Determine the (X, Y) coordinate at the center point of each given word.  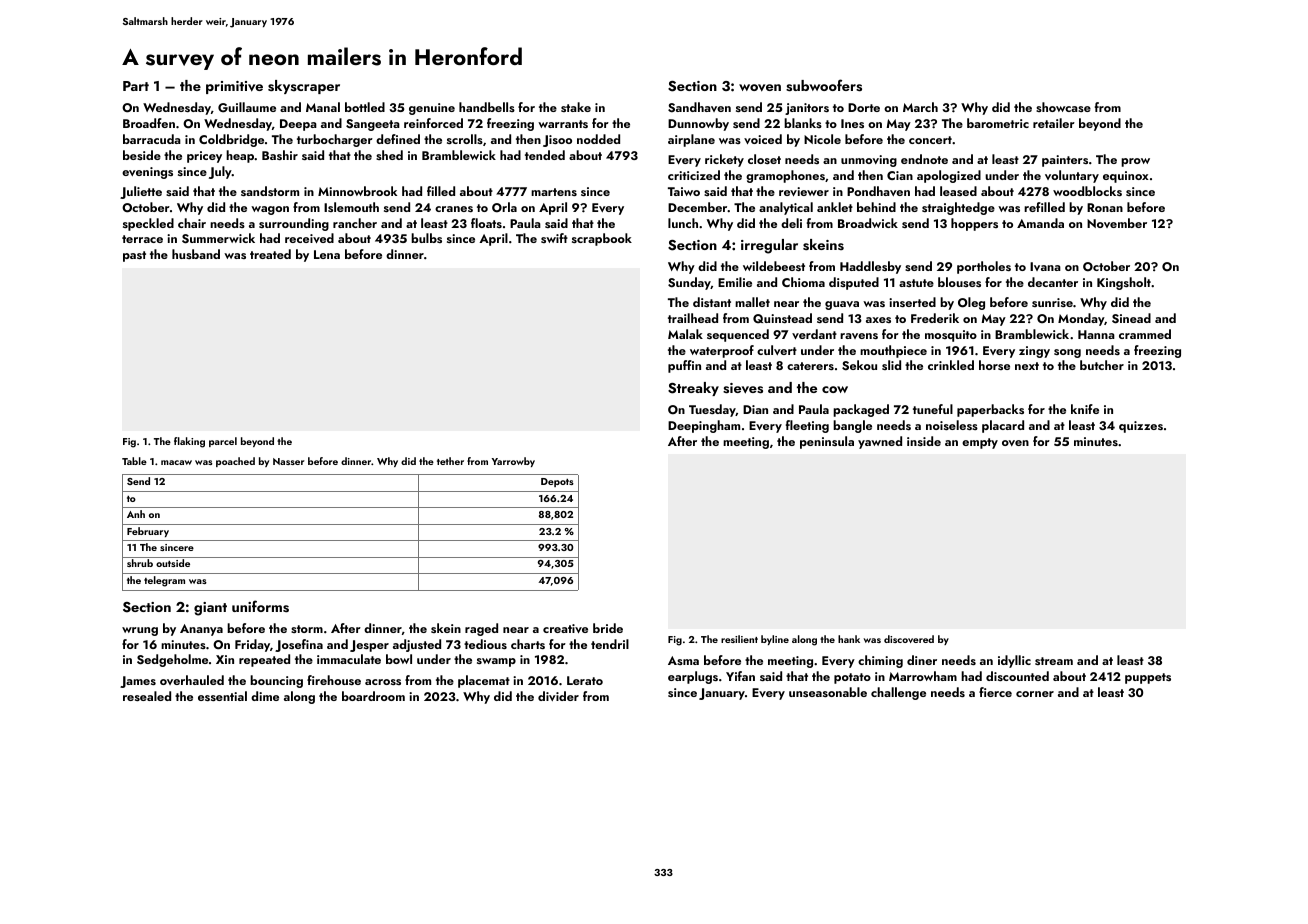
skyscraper (304, 87)
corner (1035, 694)
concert (930, 140)
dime (265, 696)
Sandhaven (699, 107)
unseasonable (828, 692)
